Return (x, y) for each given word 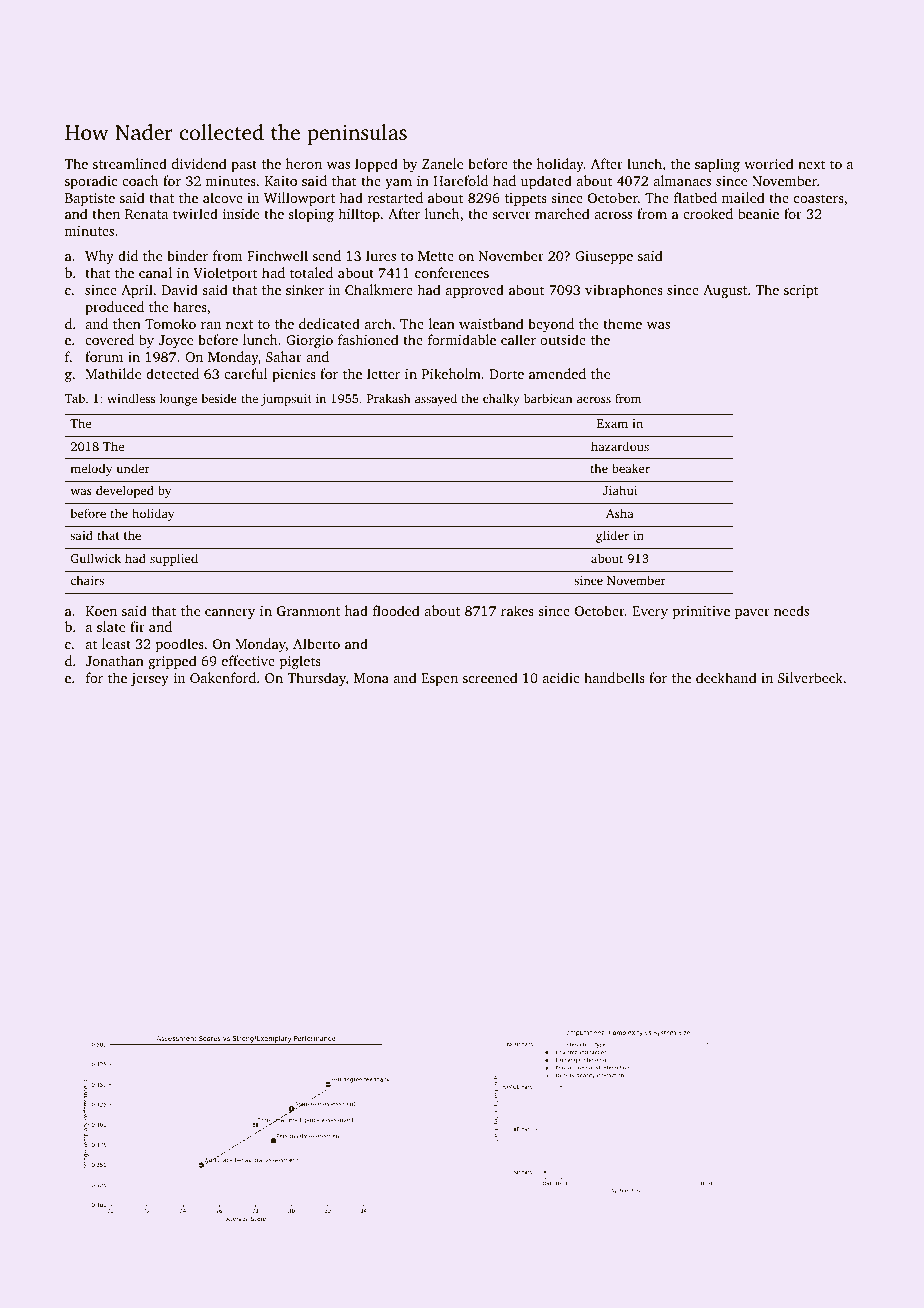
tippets (526, 199)
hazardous (620, 446)
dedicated (329, 323)
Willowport (299, 199)
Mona (371, 678)
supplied (174, 559)
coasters (819, 198)
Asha (620, 513)
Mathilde (113, 373)
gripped (172, 662)
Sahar (284, 356)
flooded (396, 610)
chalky (501, 399)
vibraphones (624, 291)
